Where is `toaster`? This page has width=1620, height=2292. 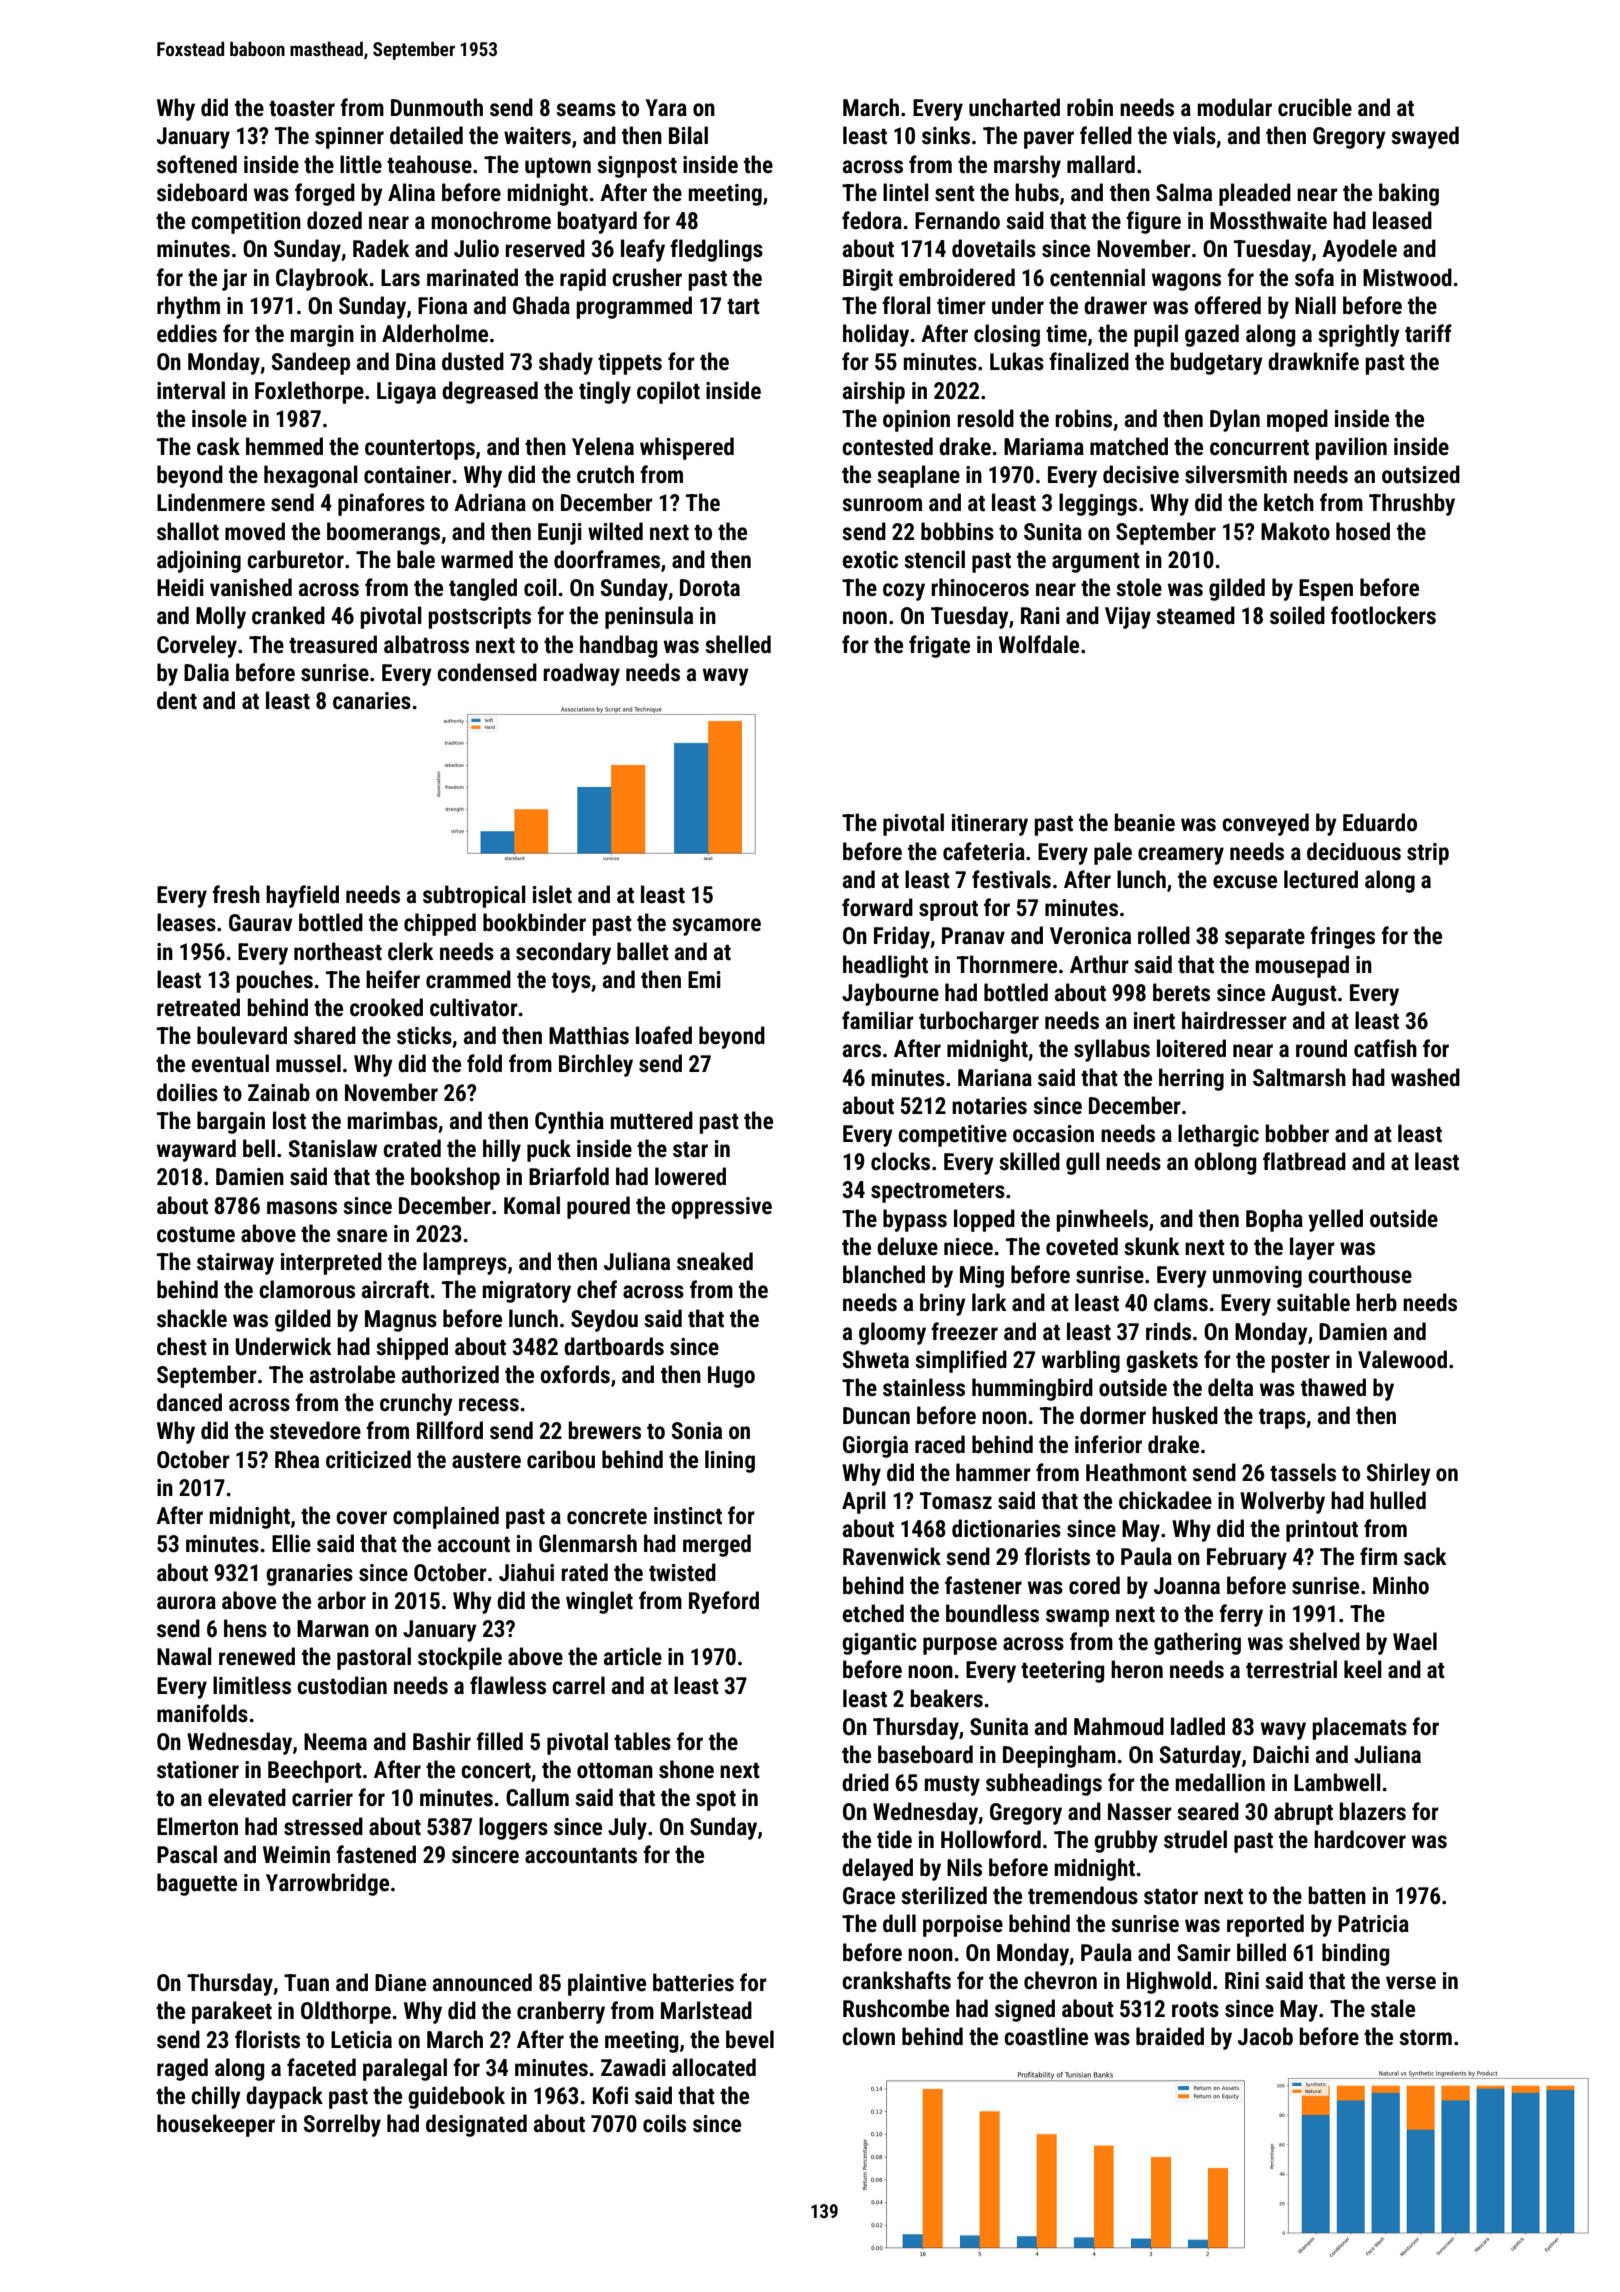
toaster is located at coordinates (302, 109).
